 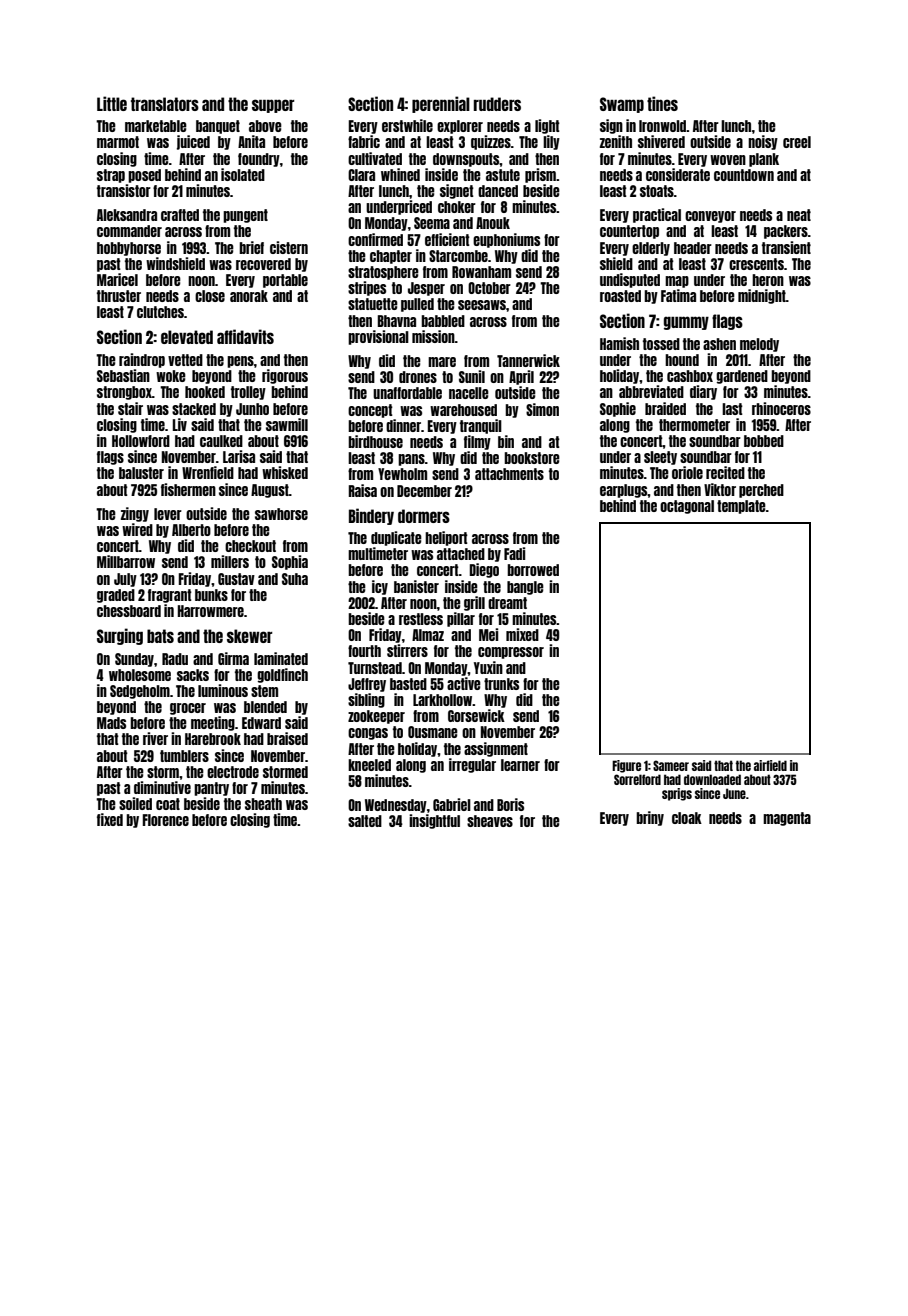 I want to click on sheath, so click(x=263, y=804).
